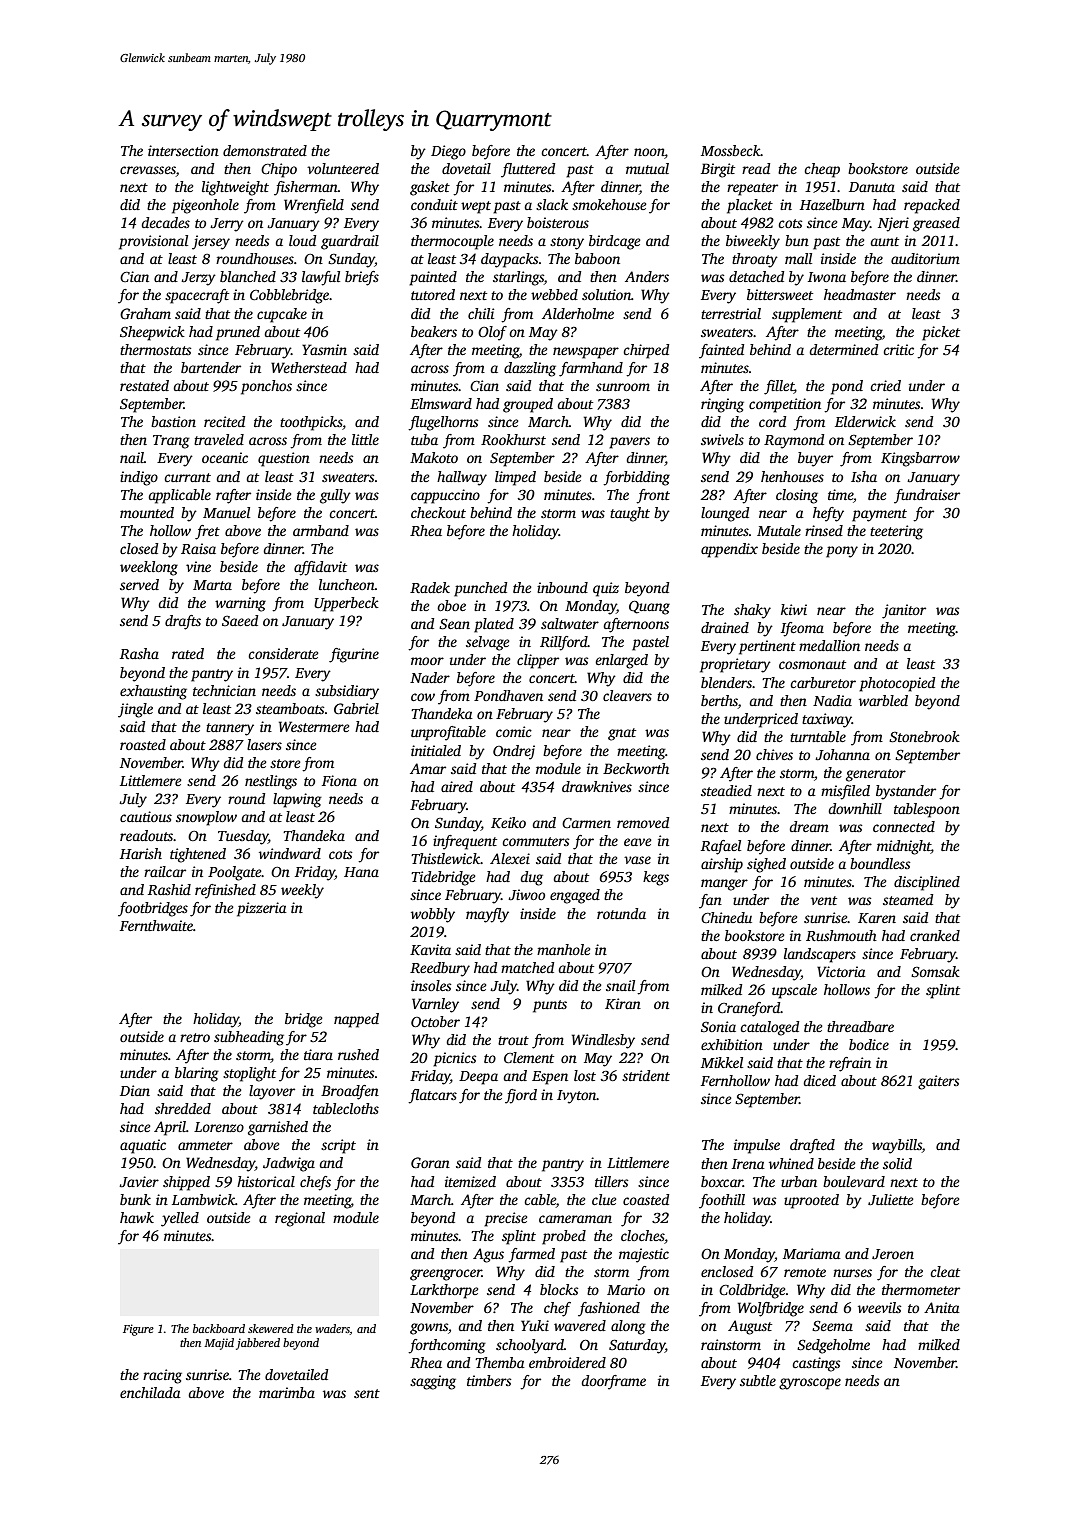 The image size is (1080, 1527). Describe the element at coordinates (481, 313) in the screenshot. I see `chili` at that location.
